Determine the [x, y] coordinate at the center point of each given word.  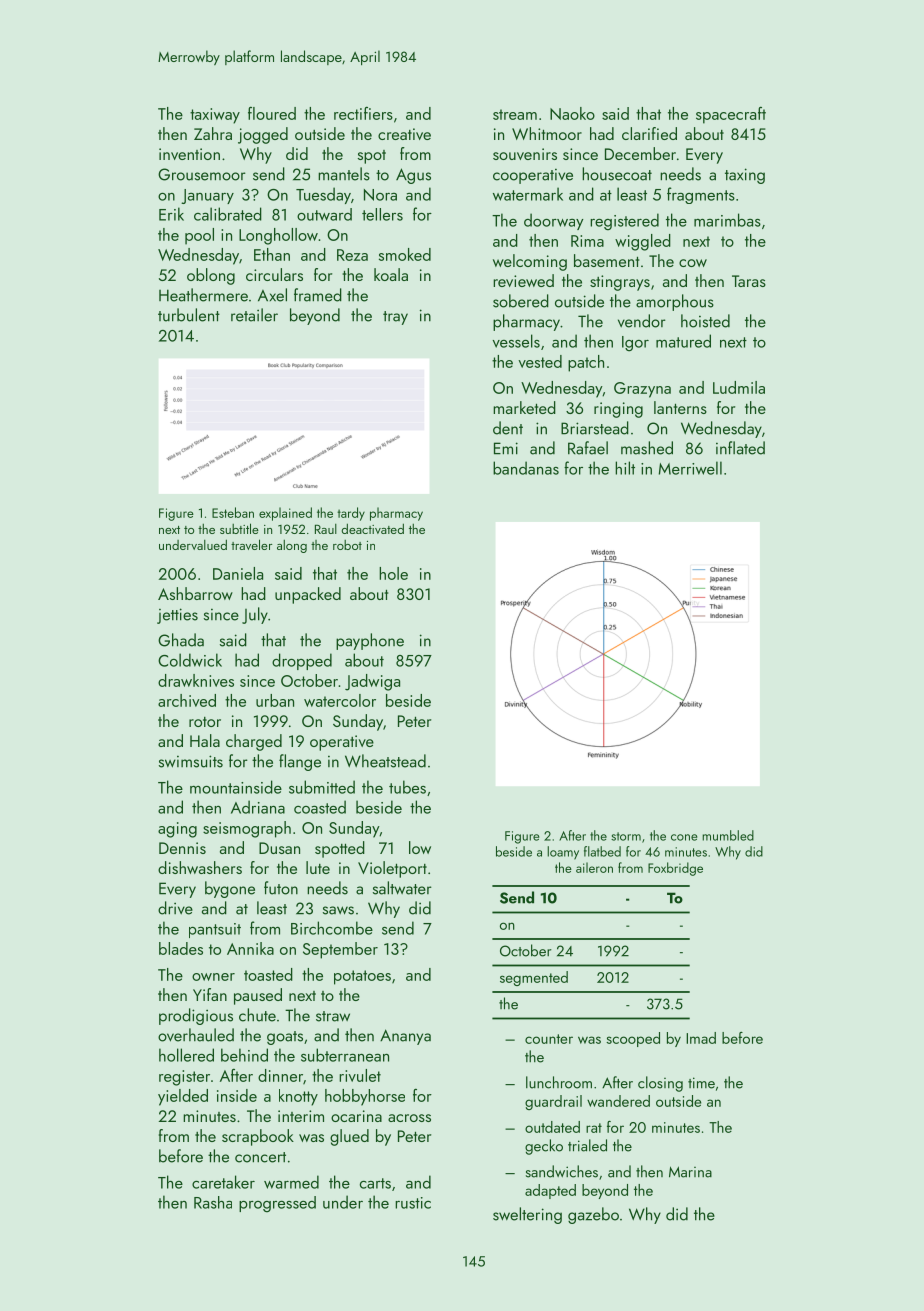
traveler [251, 544]
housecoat [617, 174]
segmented [534, 978]
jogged [263, 135]
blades [181, 948]
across [409, 1118]
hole [393, 573]
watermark [528, 194]
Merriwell [690, 468]
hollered [186, 1055]
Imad [701, 1038]
